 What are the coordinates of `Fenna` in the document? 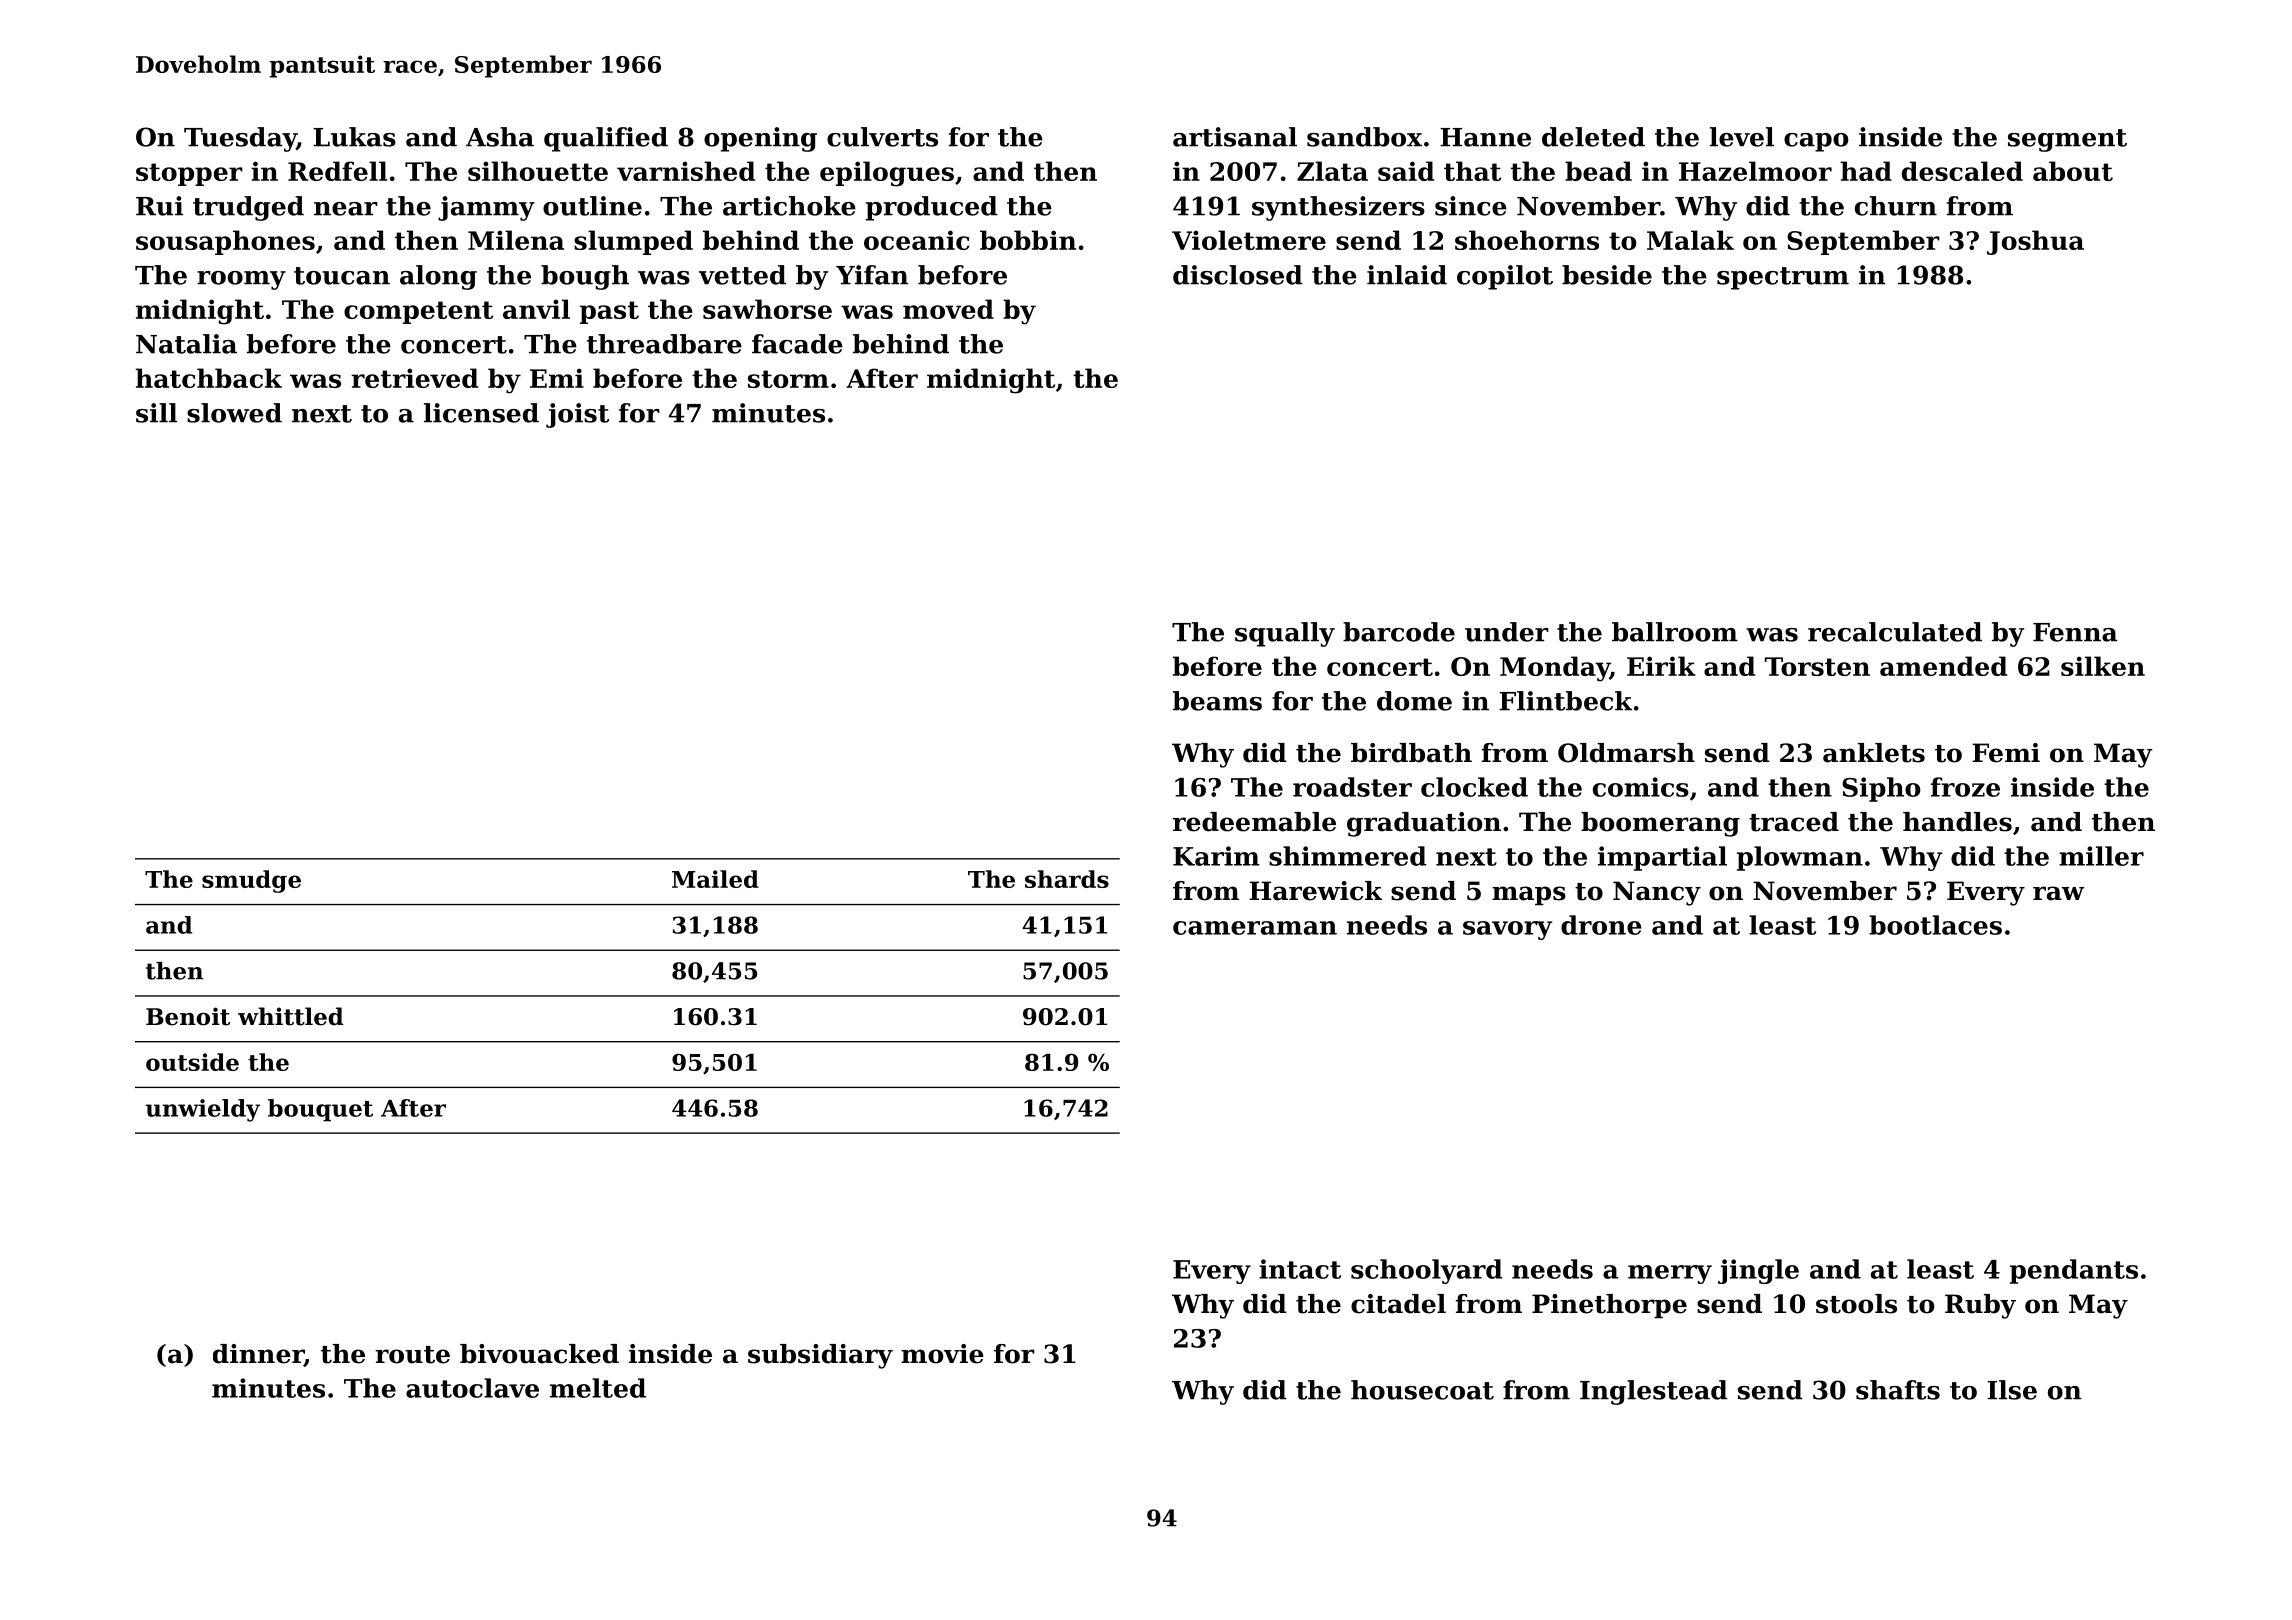 It's located at (2075, 632).
